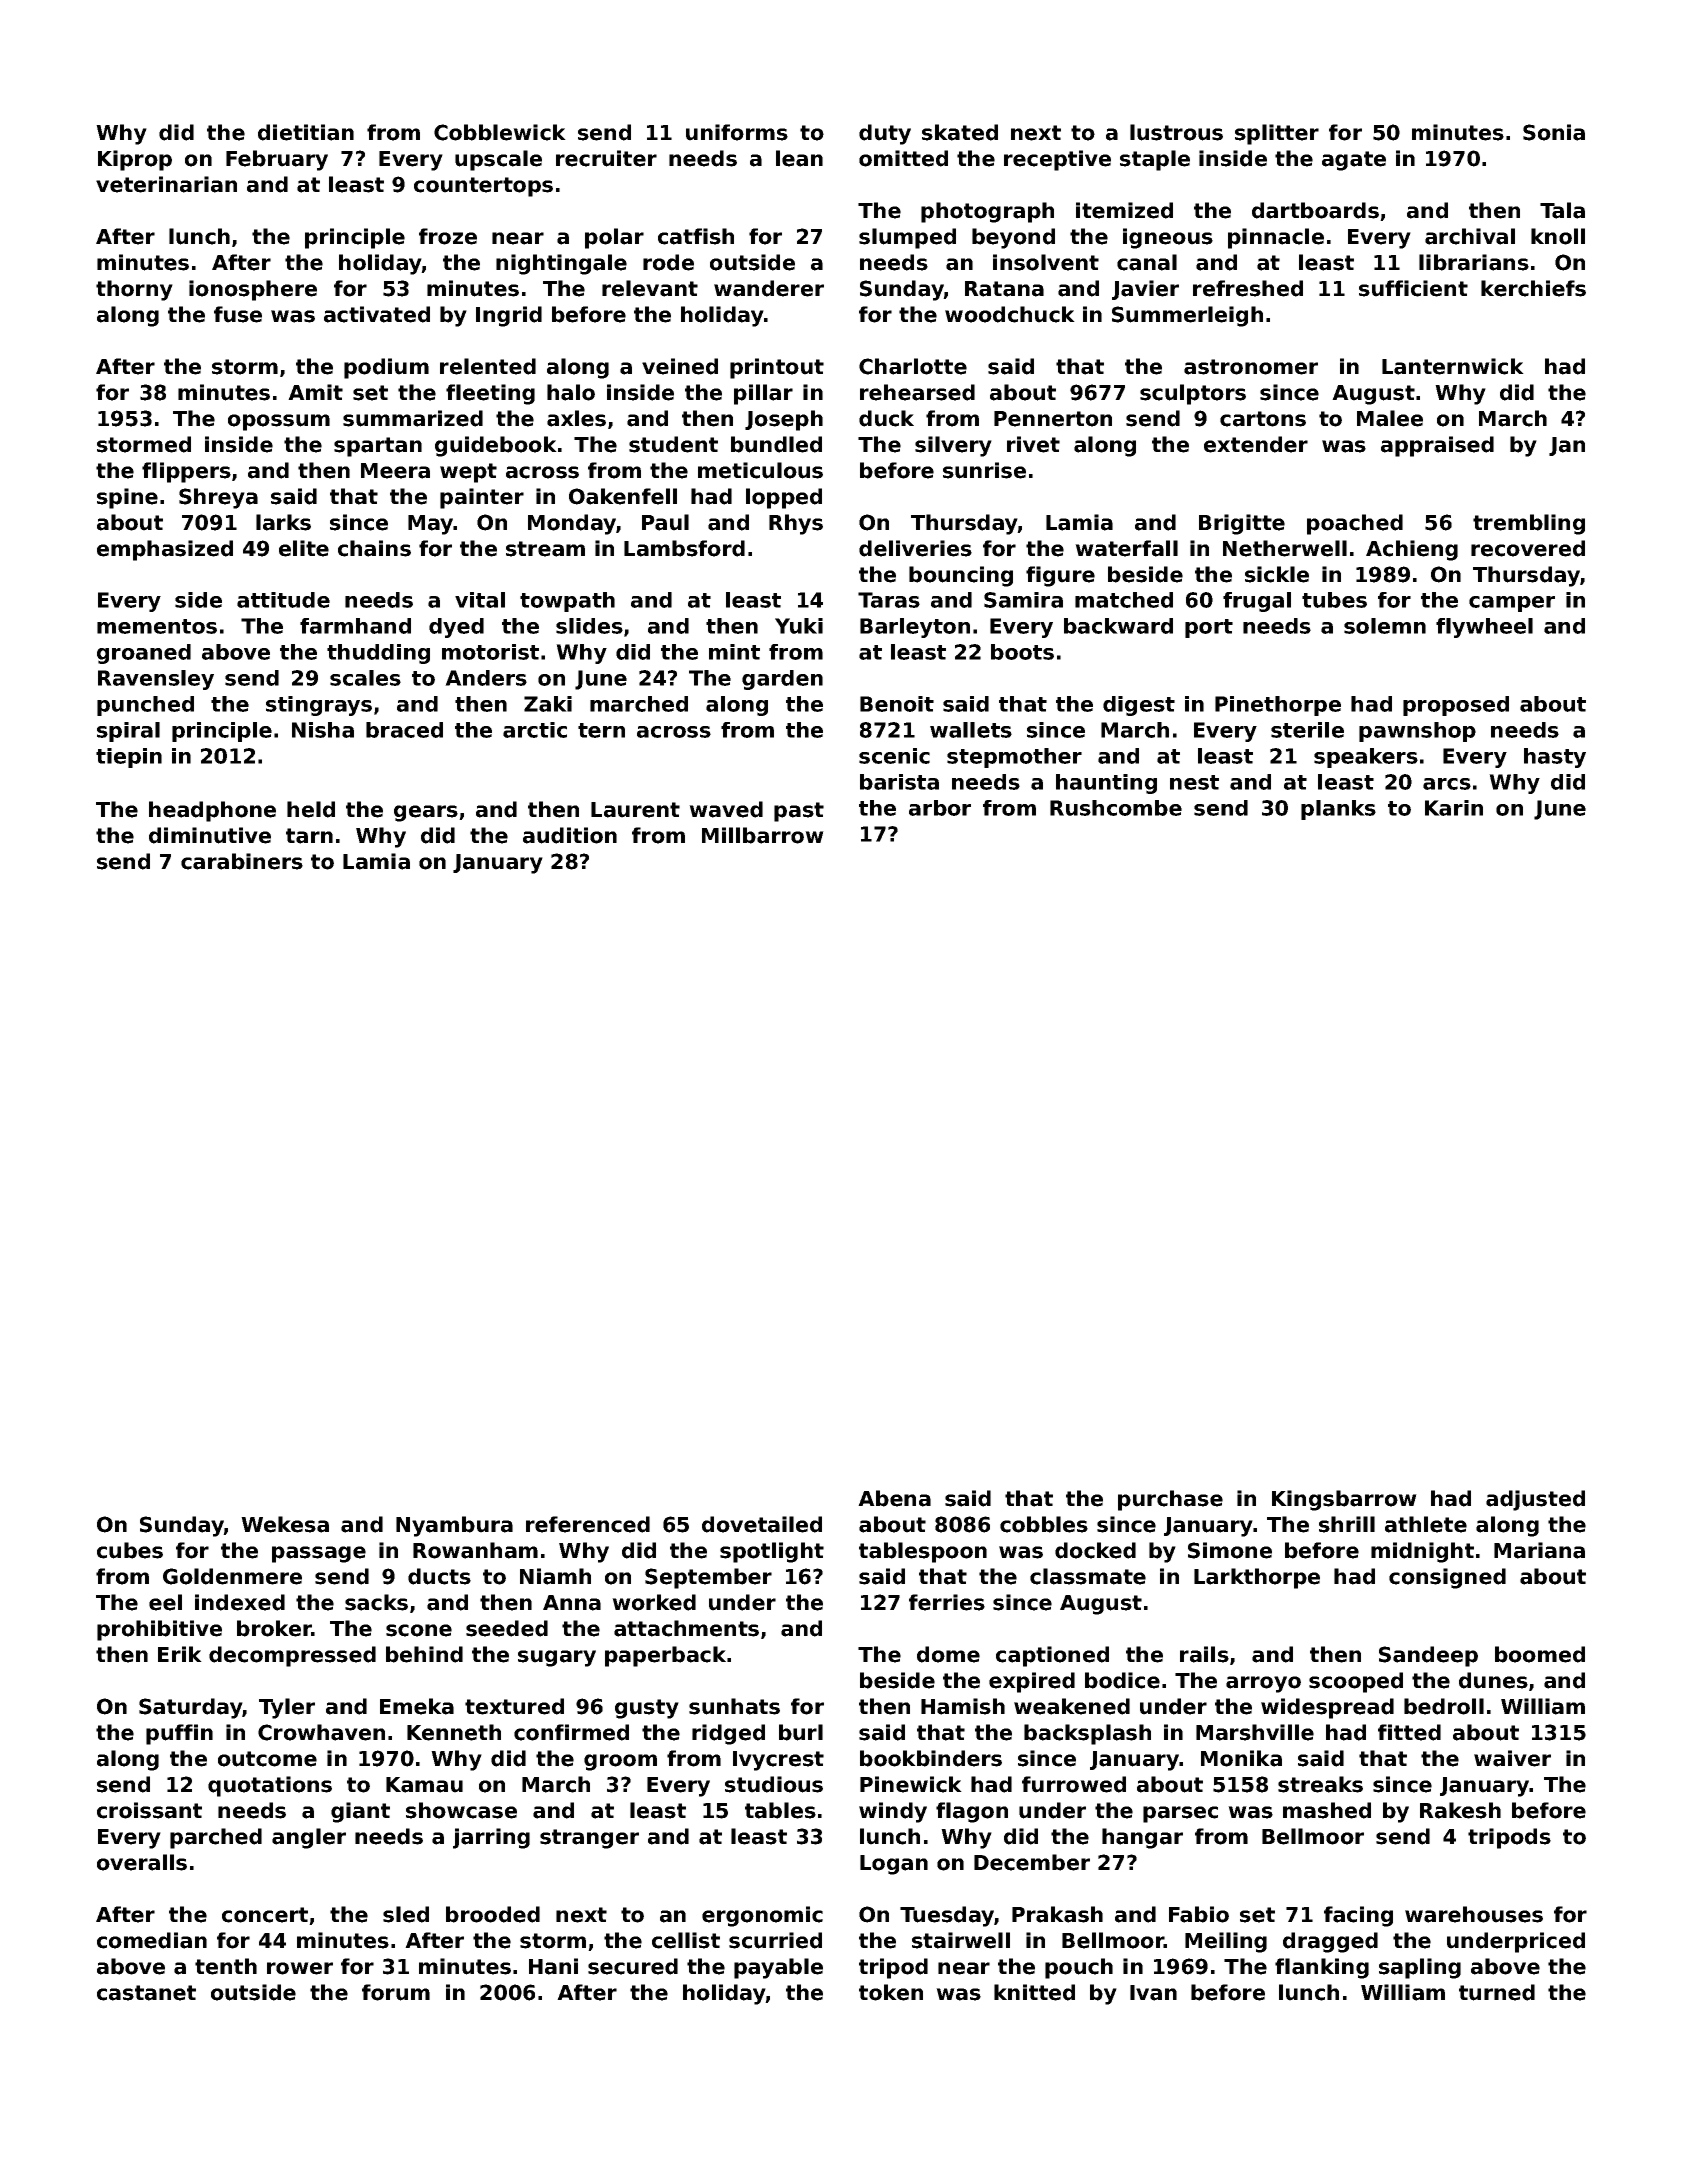 The image size is (1683, 2178). What do you see at coordinates (1554, 132) in the image?
I see `Sonia` at bounding box center [1554, 132].
